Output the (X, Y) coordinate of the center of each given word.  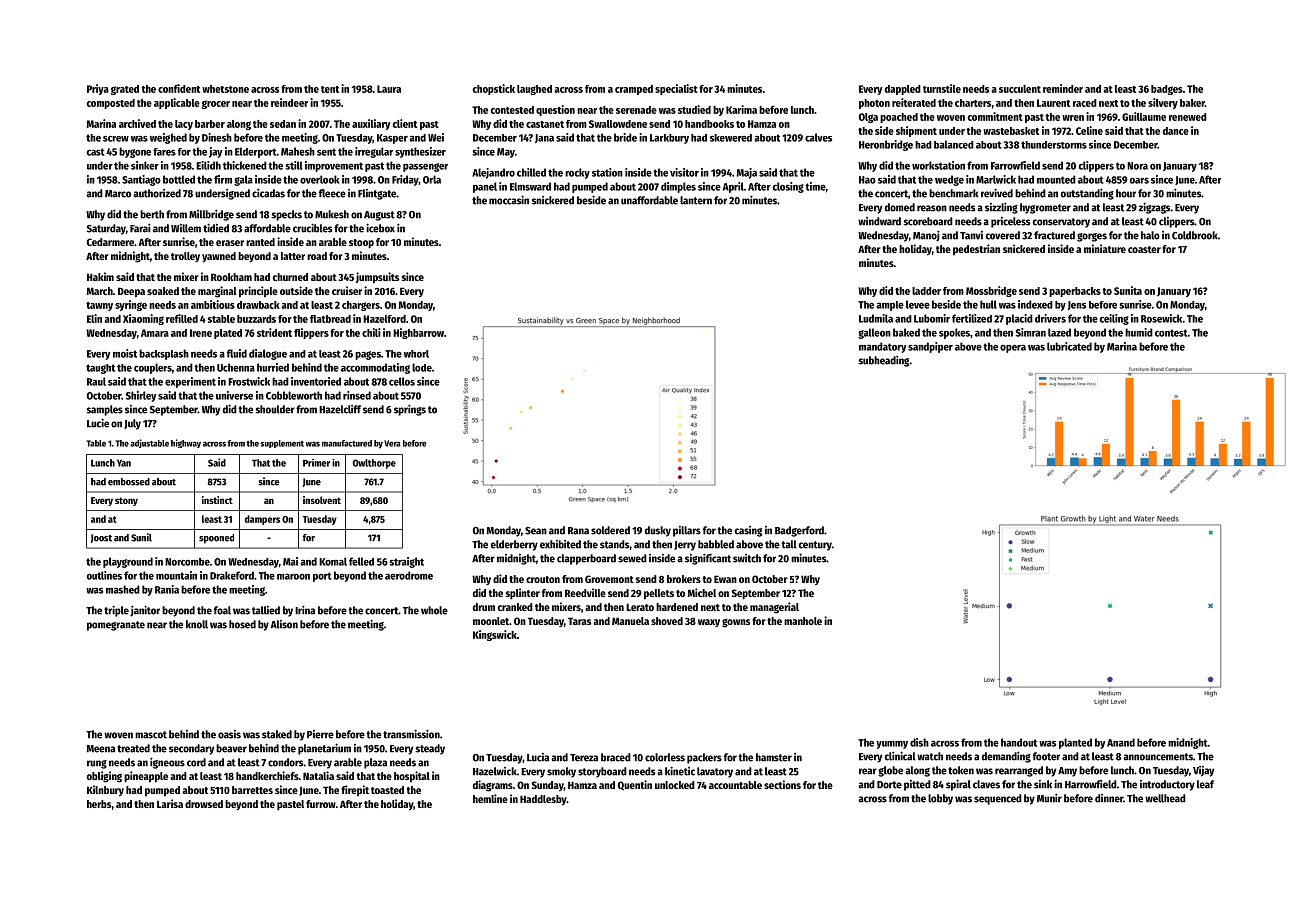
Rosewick (1161, 318)
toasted (387, 790)
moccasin (509, 200)
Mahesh (298, 151)
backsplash (164, 354)
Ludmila (876, 318)
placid (1019, 319)
